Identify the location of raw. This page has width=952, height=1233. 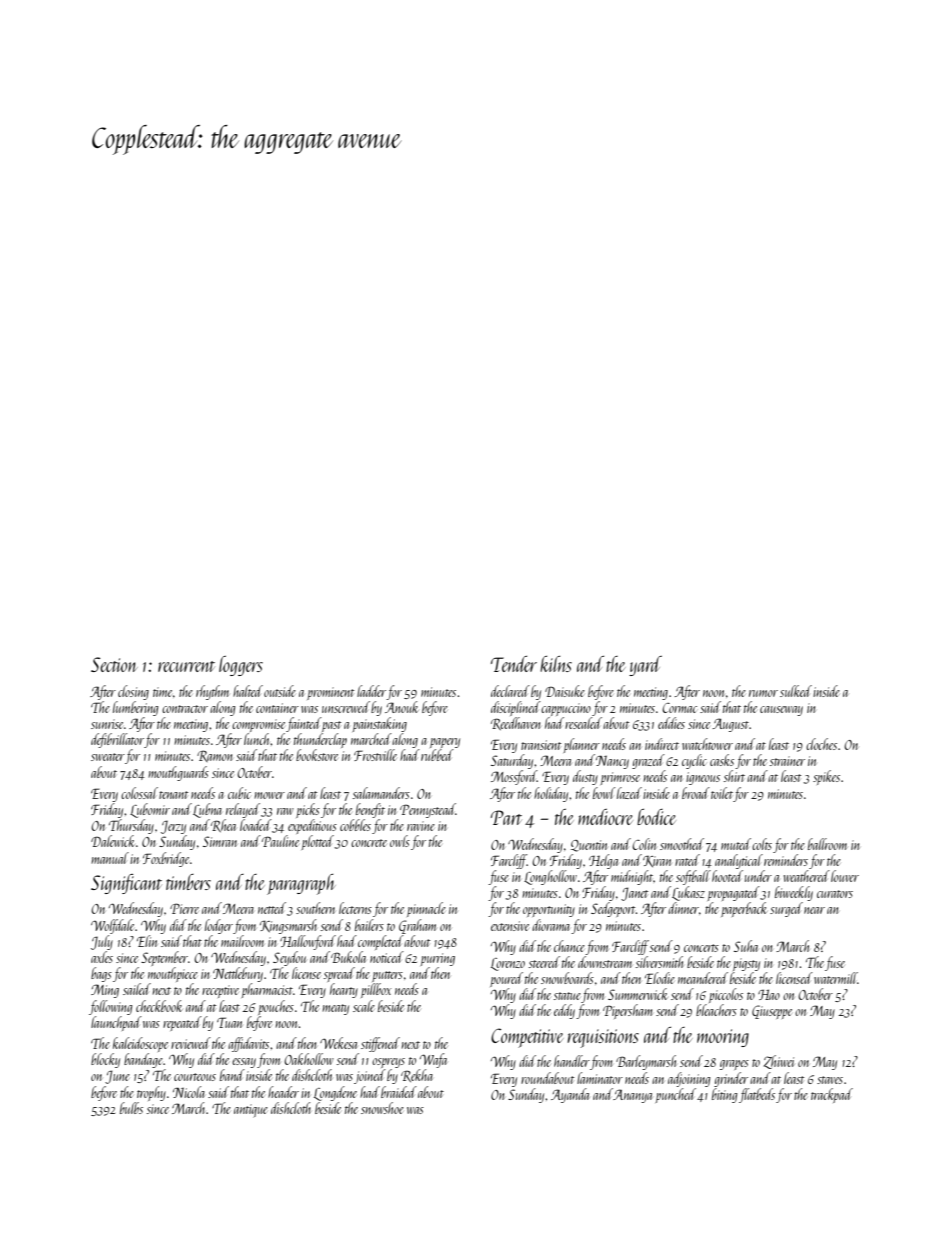
(285, 811).
